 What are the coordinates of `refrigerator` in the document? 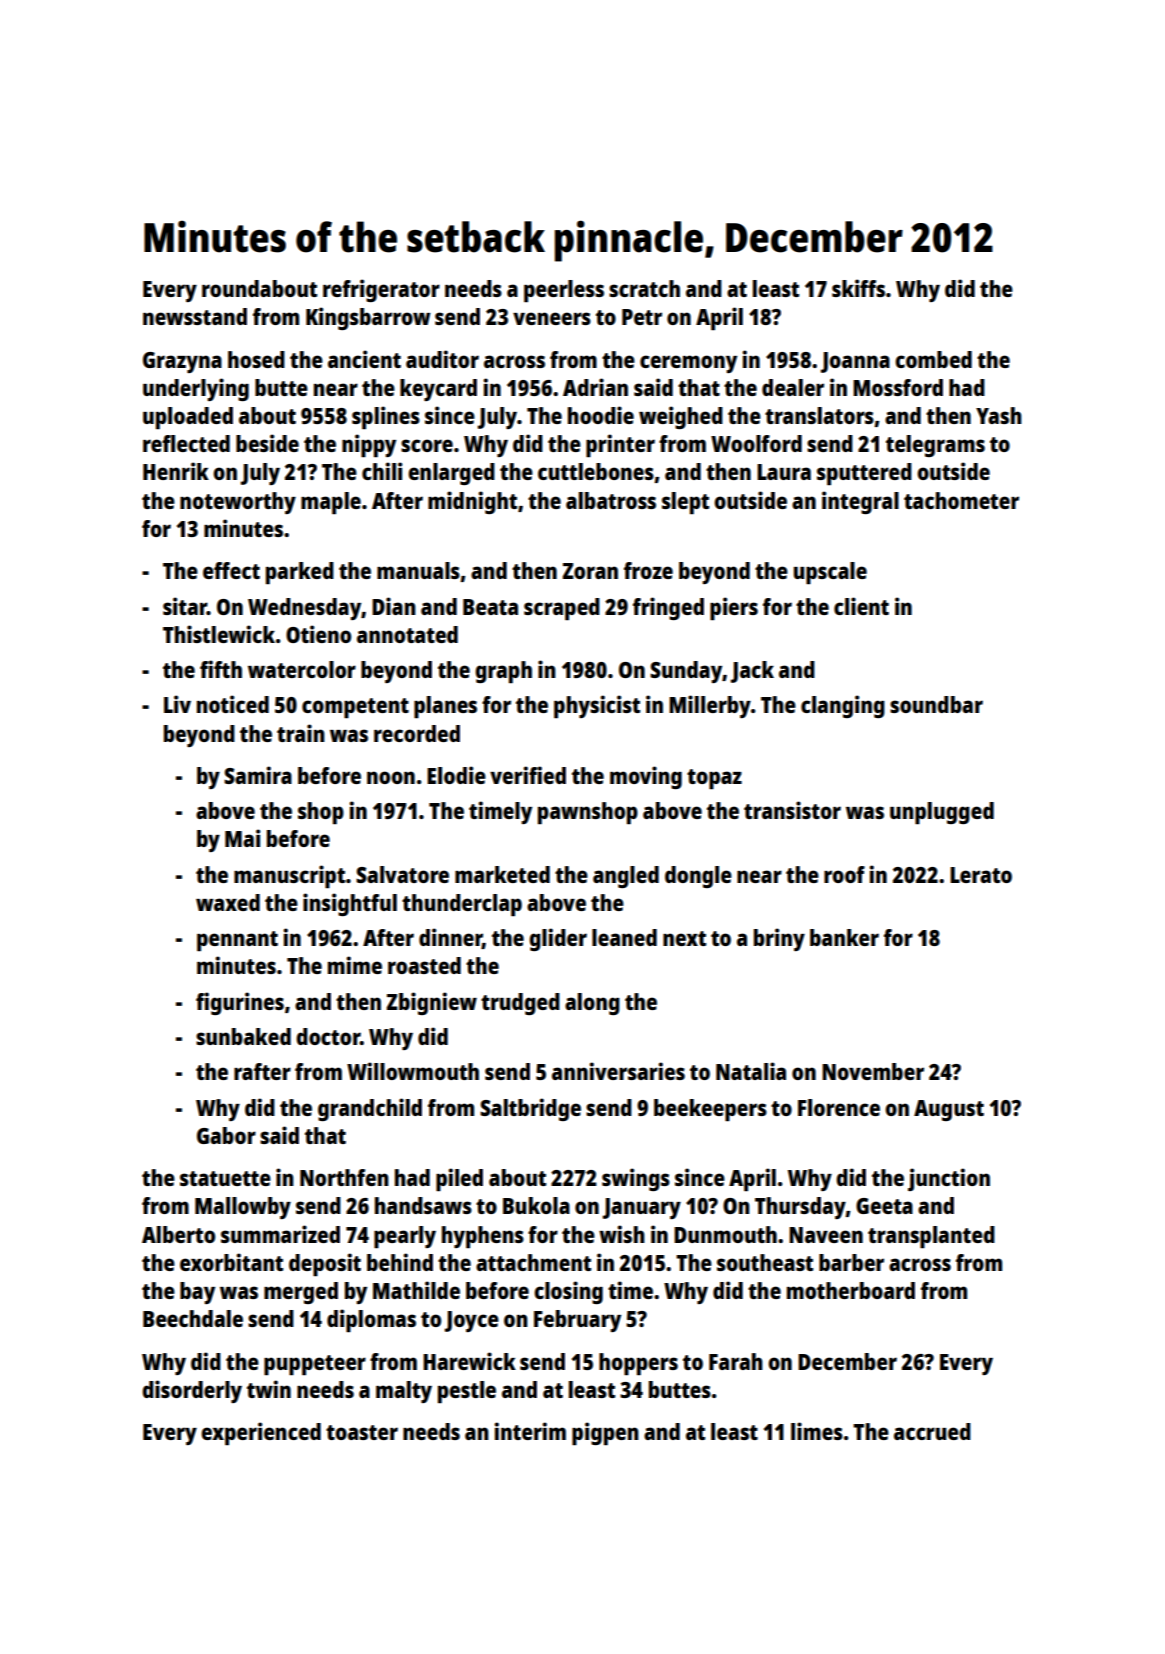 It's located at (381, 290).
